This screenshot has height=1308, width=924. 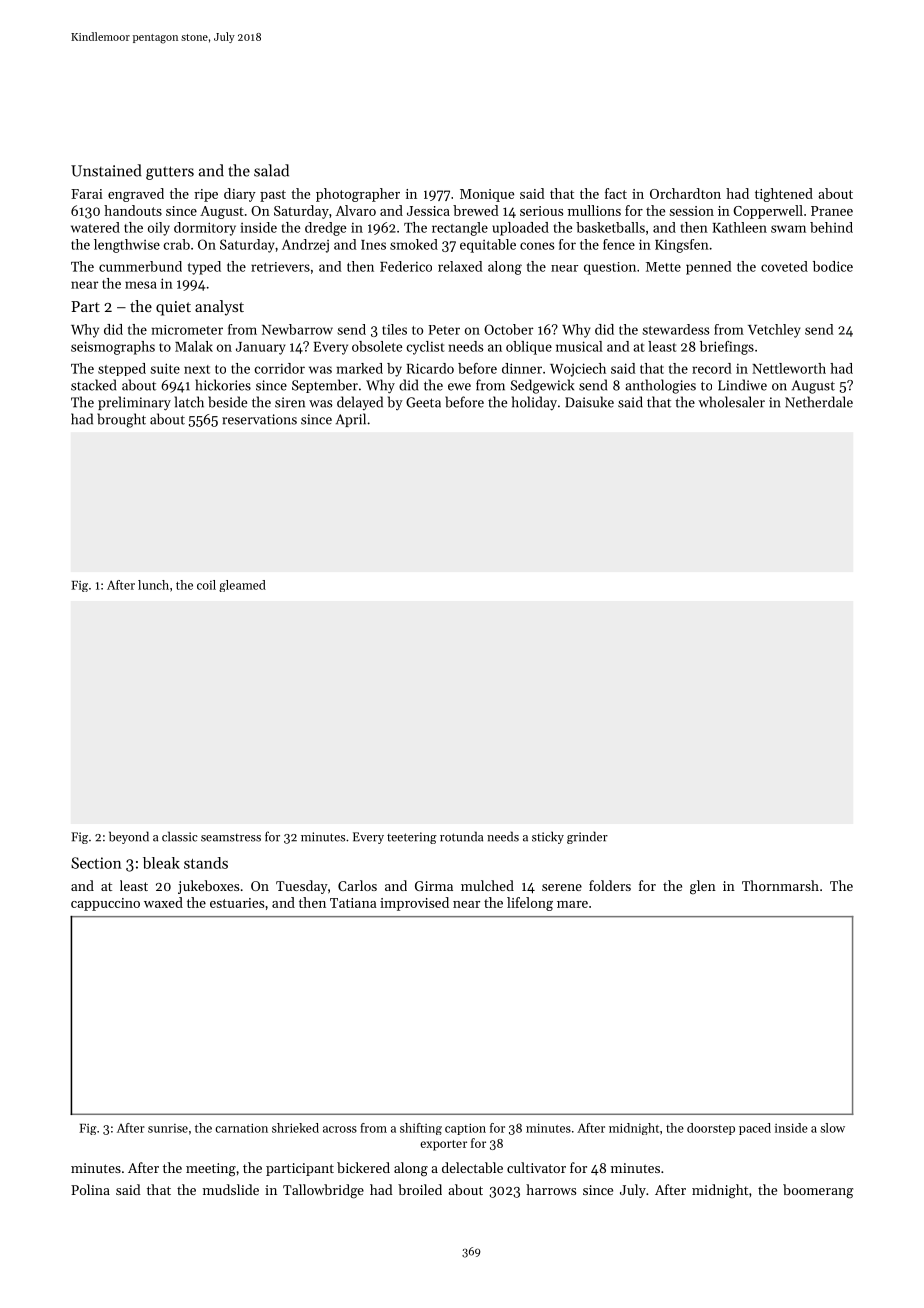 I want to click on Thornmarsh, so click(x=780, y=885).
